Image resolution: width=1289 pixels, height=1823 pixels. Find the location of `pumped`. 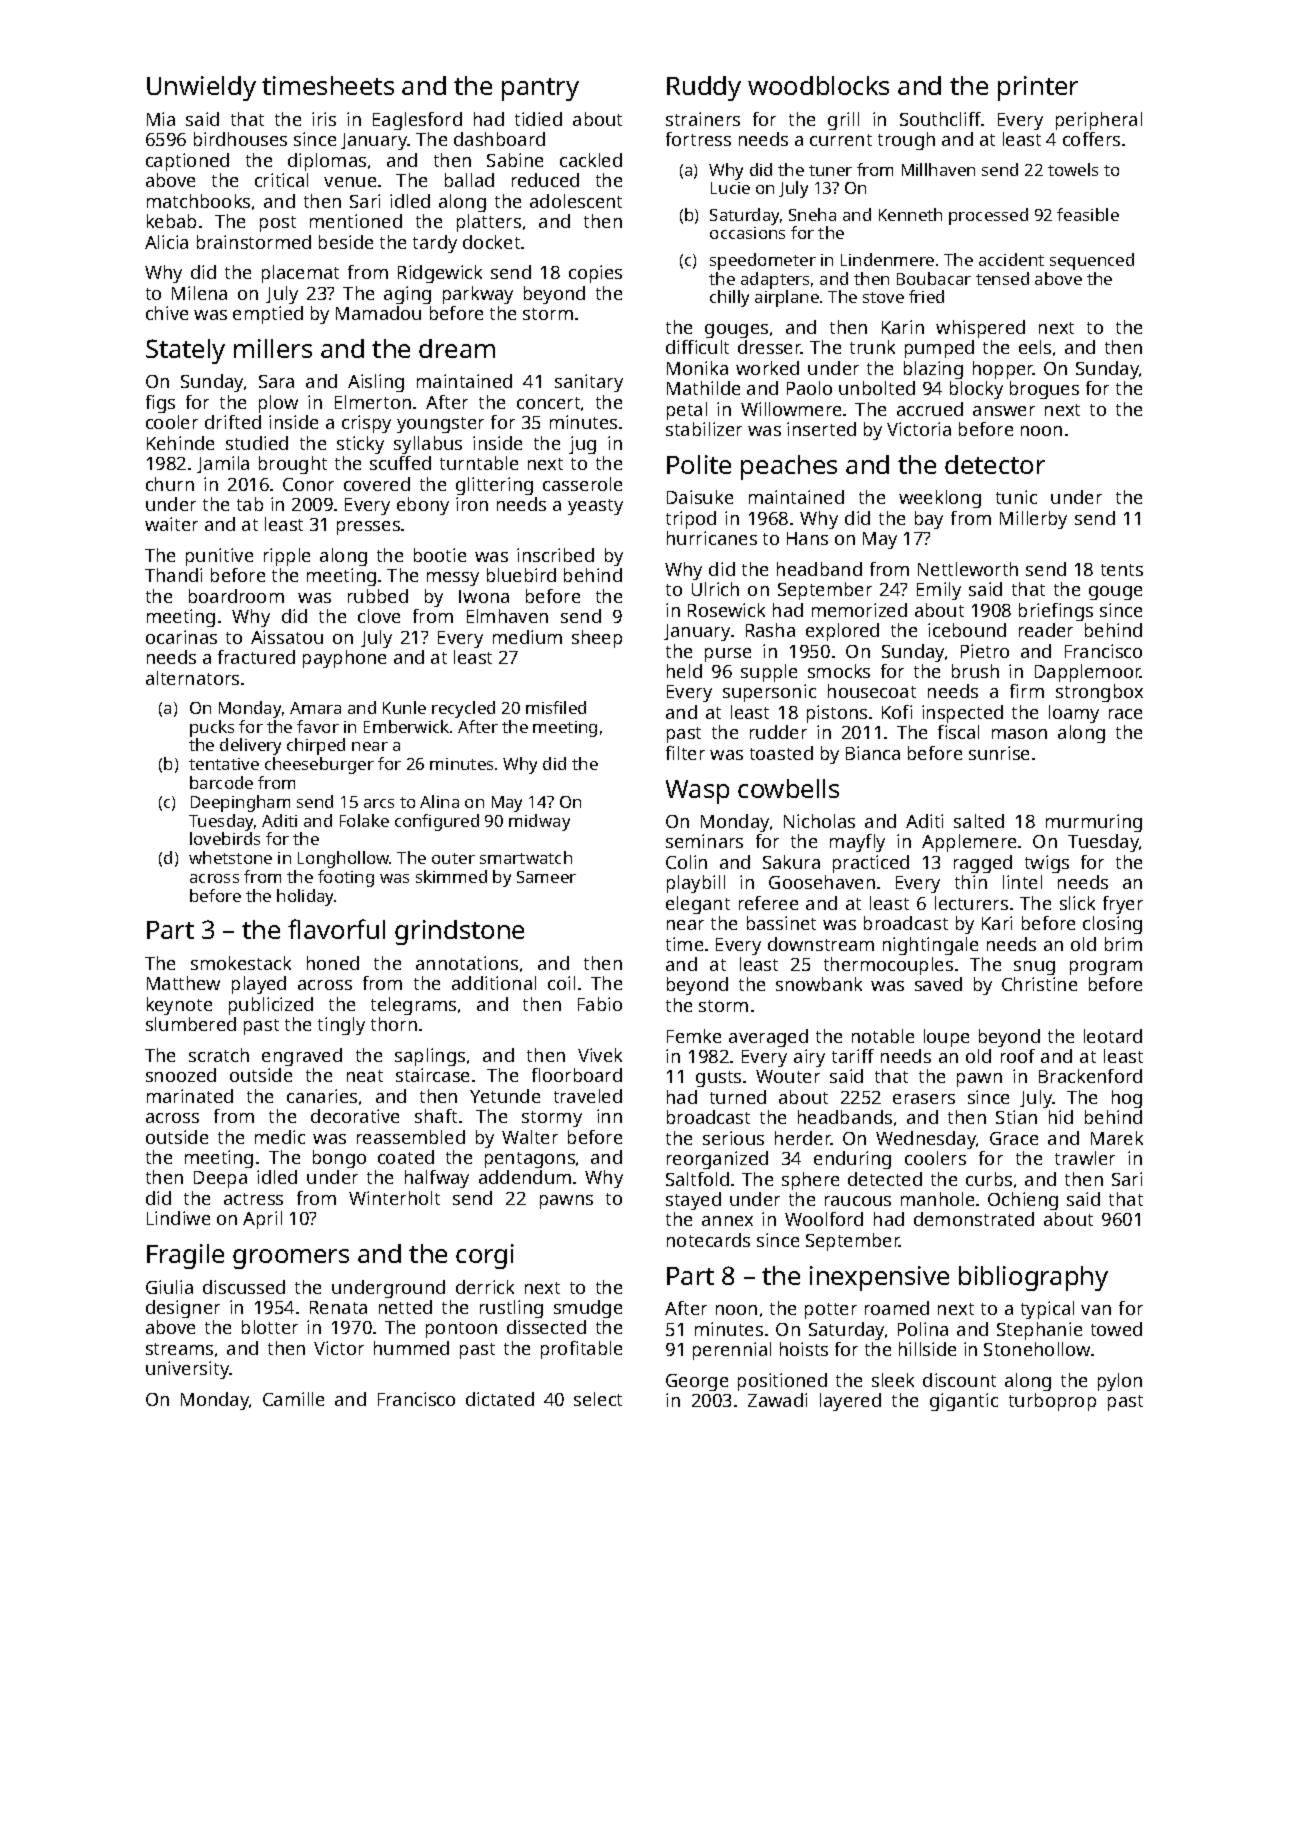

pumped is located at coordinates (939, 349).
